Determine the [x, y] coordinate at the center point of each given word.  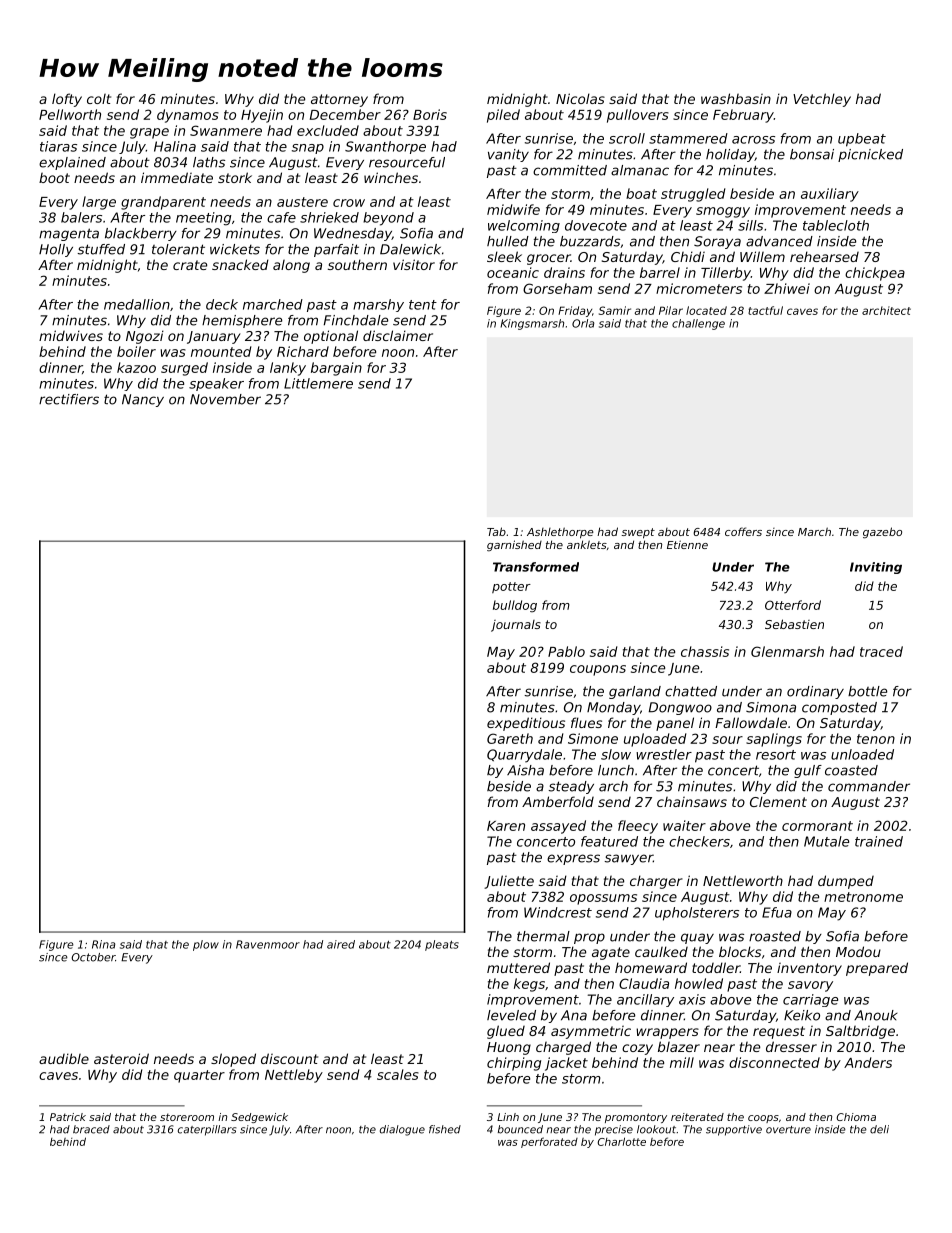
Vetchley [822, 100]
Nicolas [580, 98]
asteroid [121, 1058]
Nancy [143, 400]
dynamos [188, 116]
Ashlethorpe [560, 533]
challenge [698, 324]
